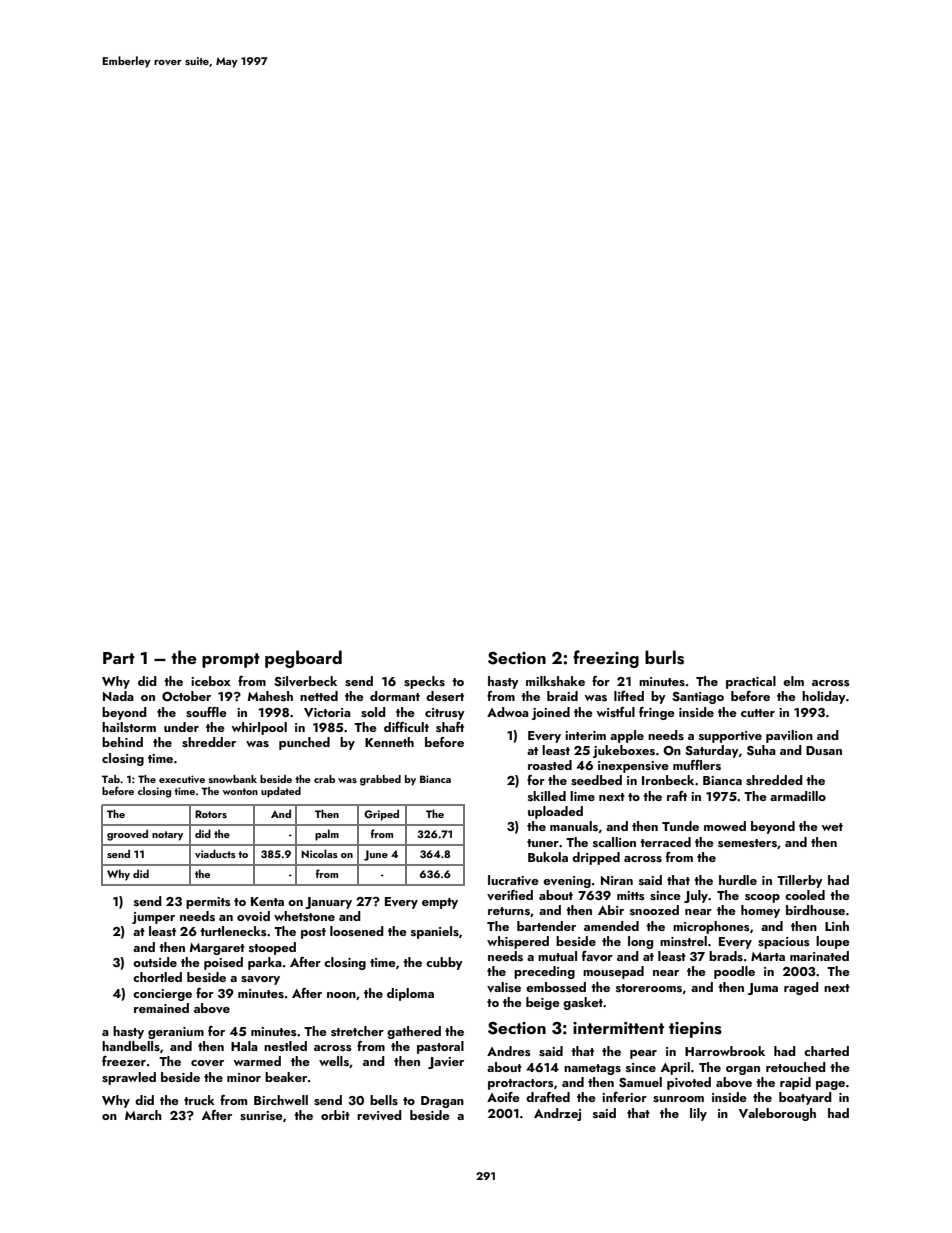 This screenshot has height=1233, width=952. I want to click on revived, so click(379, 1115).
